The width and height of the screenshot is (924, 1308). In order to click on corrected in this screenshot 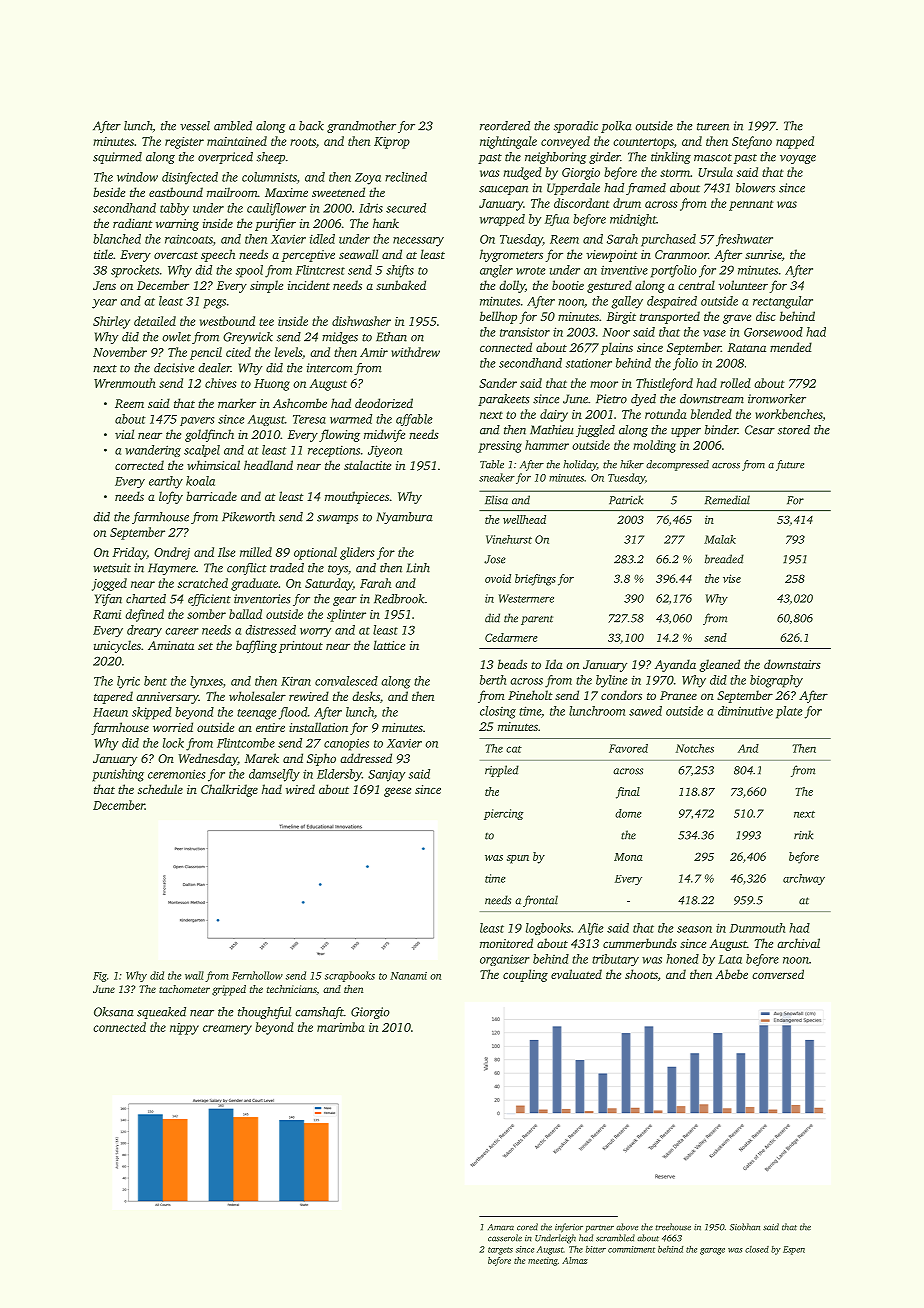, I will do `click(139, 465)`.
